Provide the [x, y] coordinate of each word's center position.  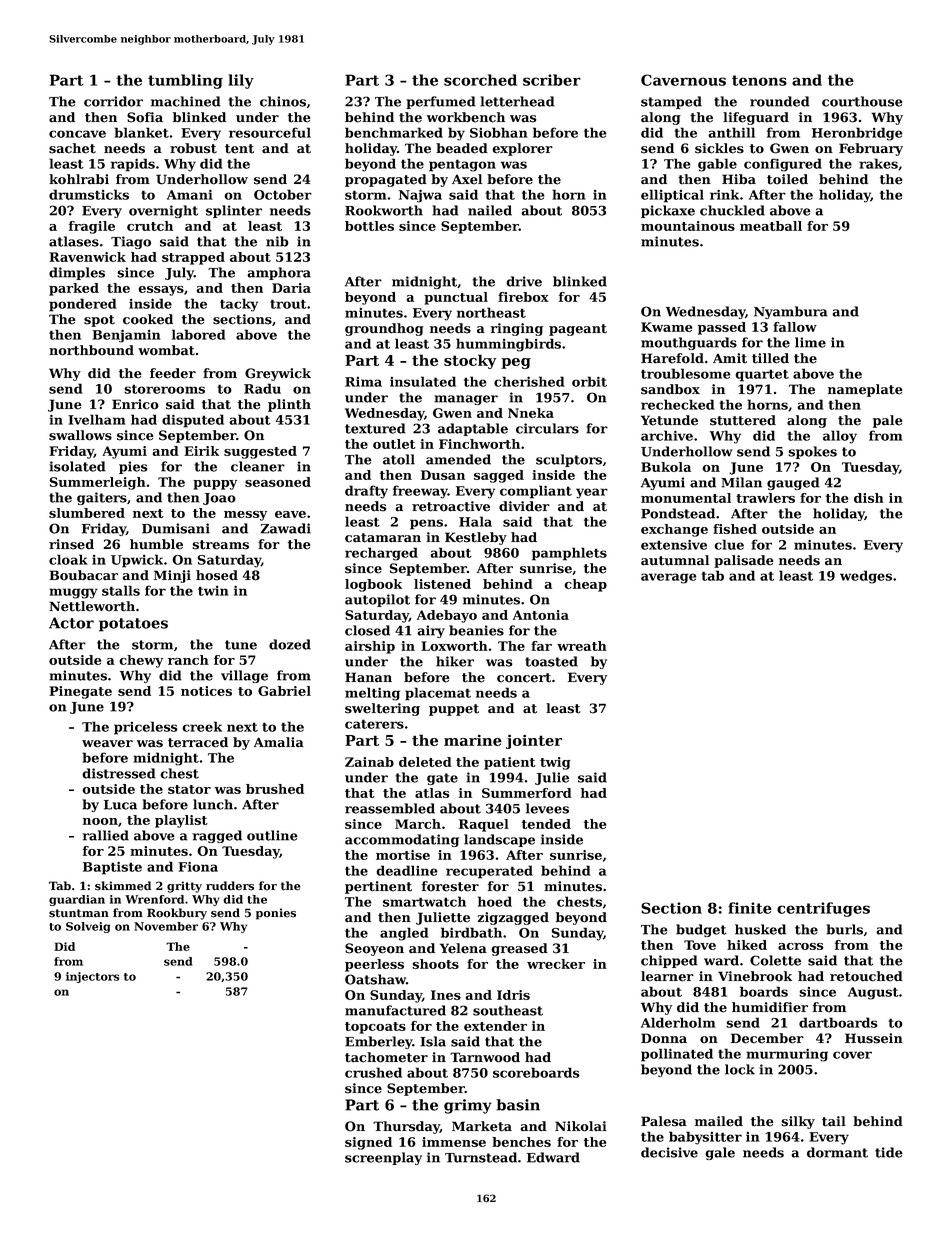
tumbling [185, 81]
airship [370, 647]
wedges [866, 577]
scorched [480, 80]
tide [889, 1152]
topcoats [375, 1028]
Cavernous [683, 80]
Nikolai [581, 1126]
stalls [121, 590]
